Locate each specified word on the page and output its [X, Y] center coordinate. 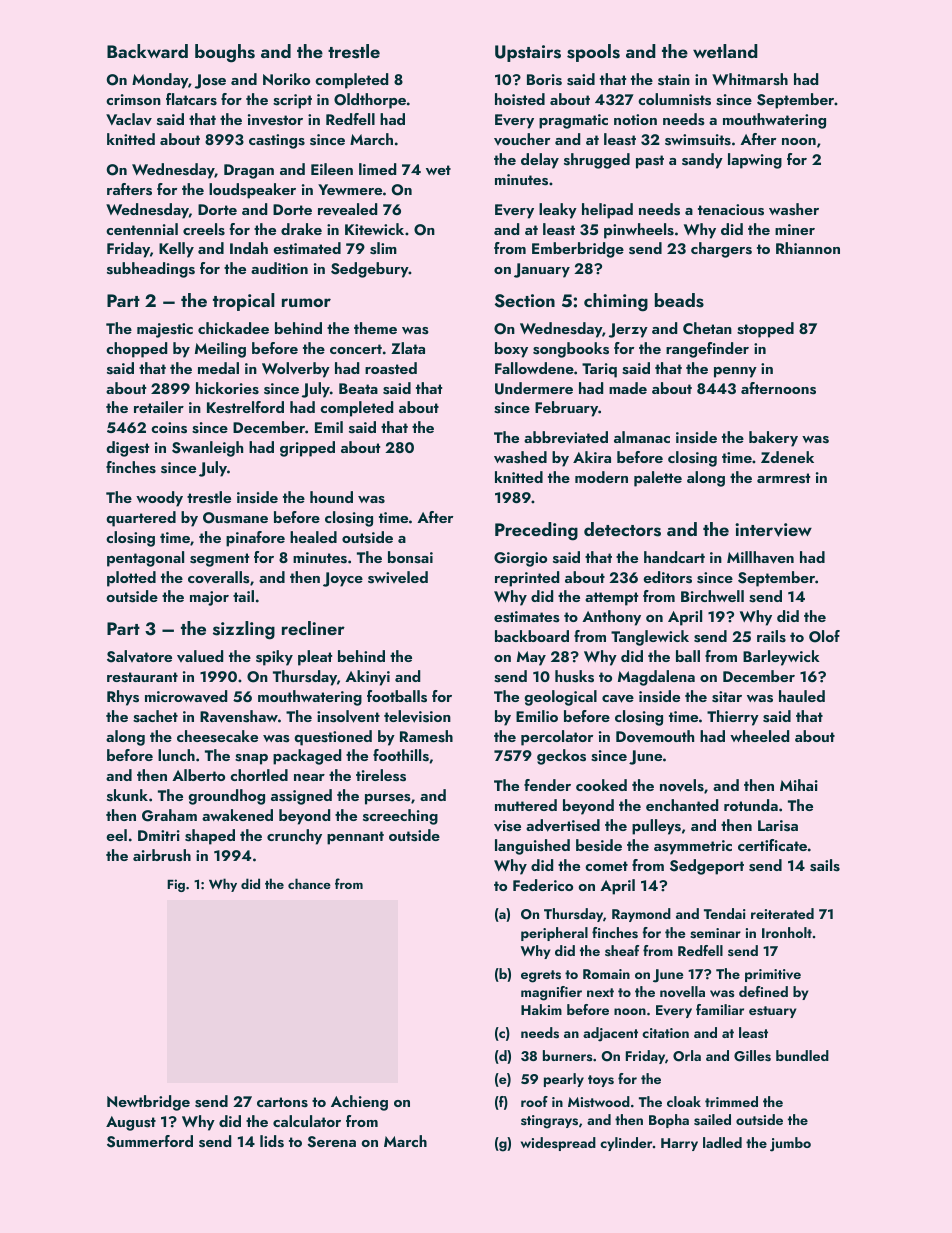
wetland [725, 51]
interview [773, 530]
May [531, 658]
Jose [210, 81]
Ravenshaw [239, 716]
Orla [687, 1056]
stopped [765, 330]
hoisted [520, 99]
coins [169, 428]
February [566, 409]
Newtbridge [148, 1103]
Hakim [541, 1009]
